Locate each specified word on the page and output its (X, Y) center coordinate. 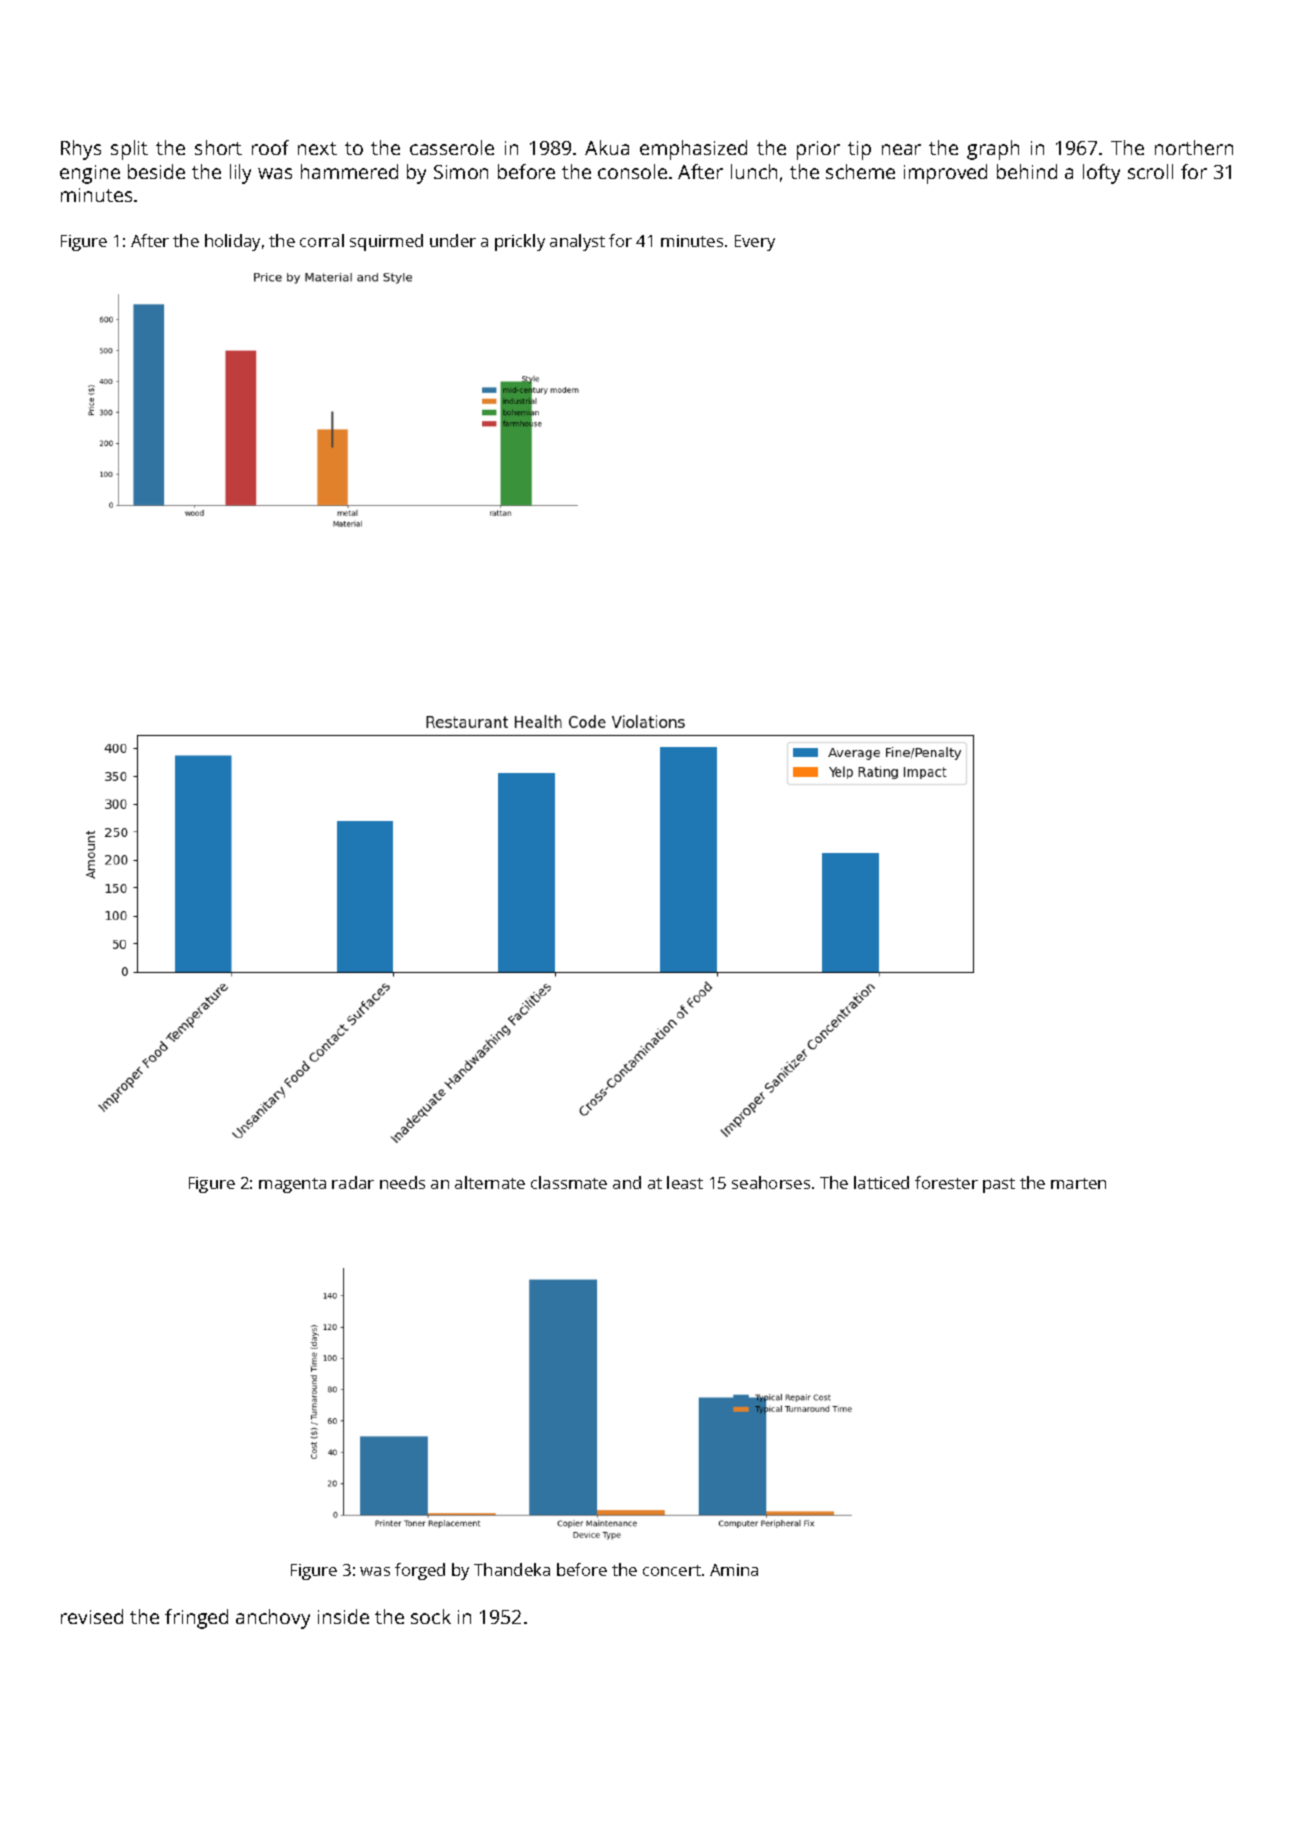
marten (1078, 1183)
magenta (292, 1185)
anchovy (273, 1619)
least (685, 1182)
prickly (520, 242)
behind (1027, 171)
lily (240, 174)
